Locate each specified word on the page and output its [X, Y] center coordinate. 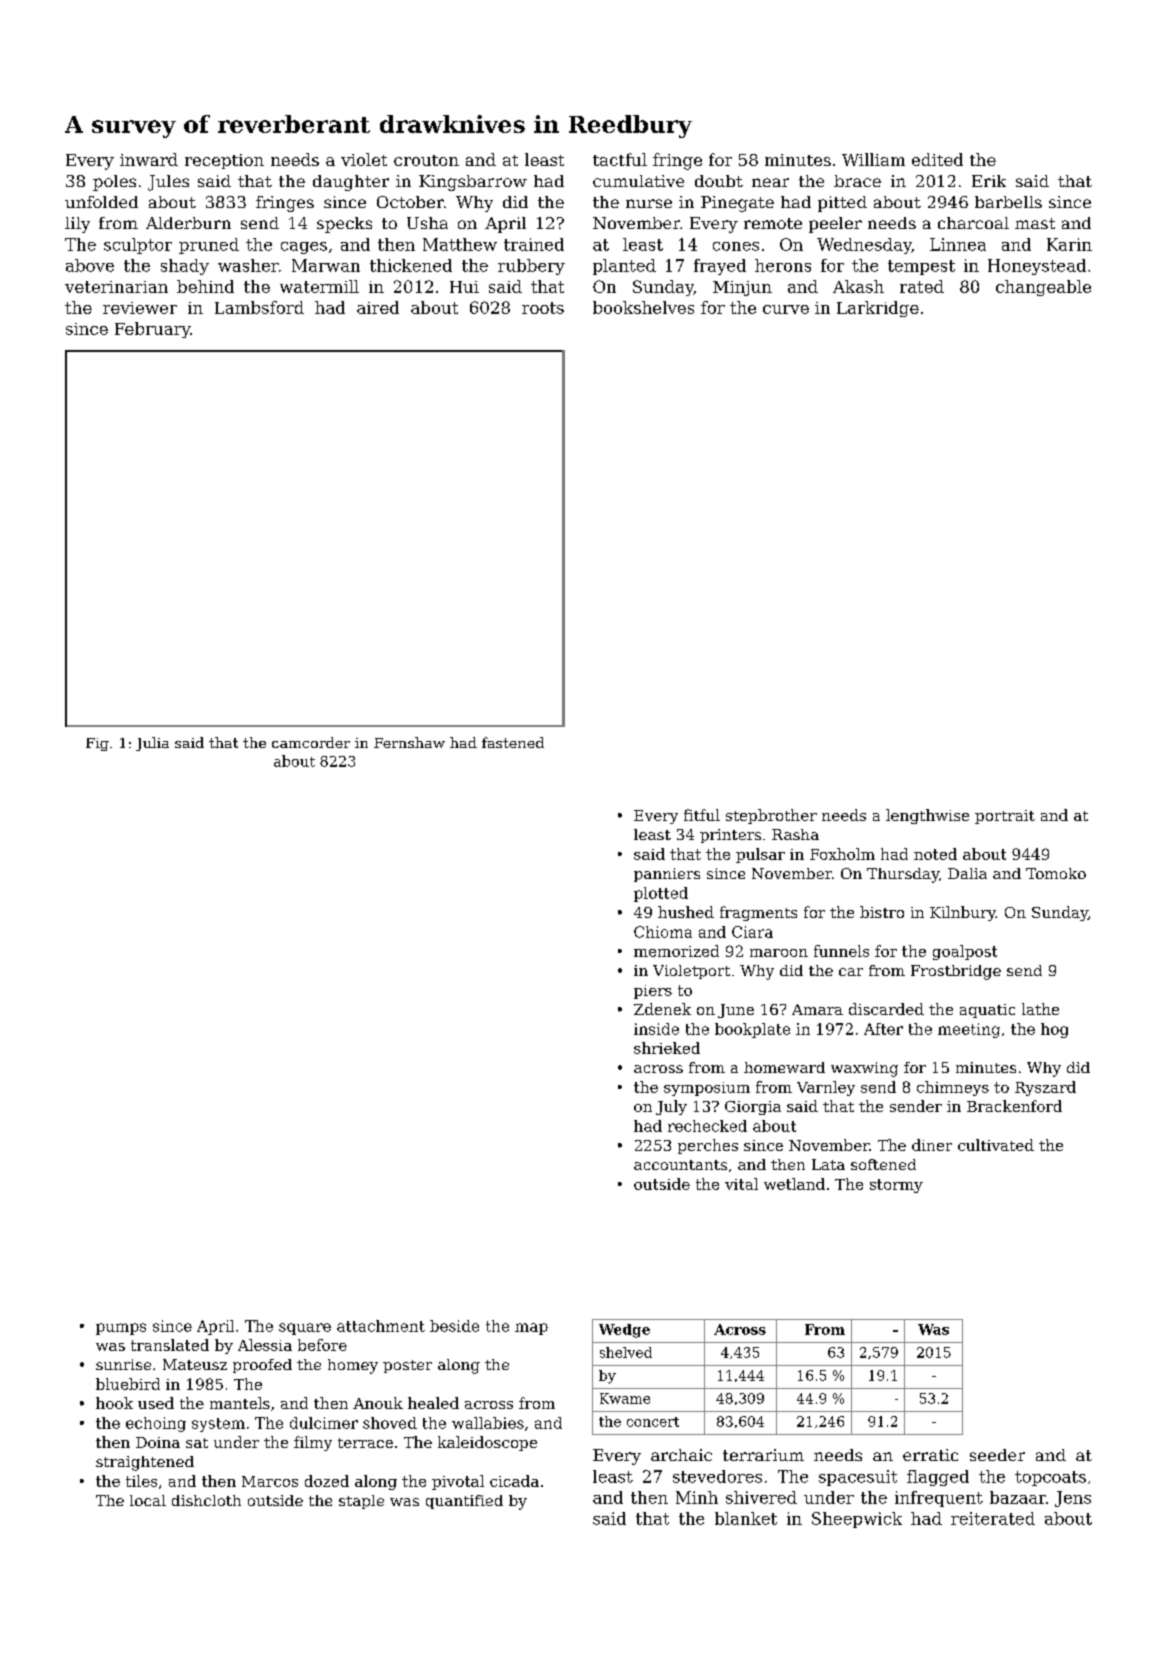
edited [937, 159]
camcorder [311, 742]
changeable [1043, 288]
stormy [896, 1186]
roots [543, 308]
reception [224, 161]
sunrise [123, 1364]
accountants [680, 1165]
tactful [620, 159]
